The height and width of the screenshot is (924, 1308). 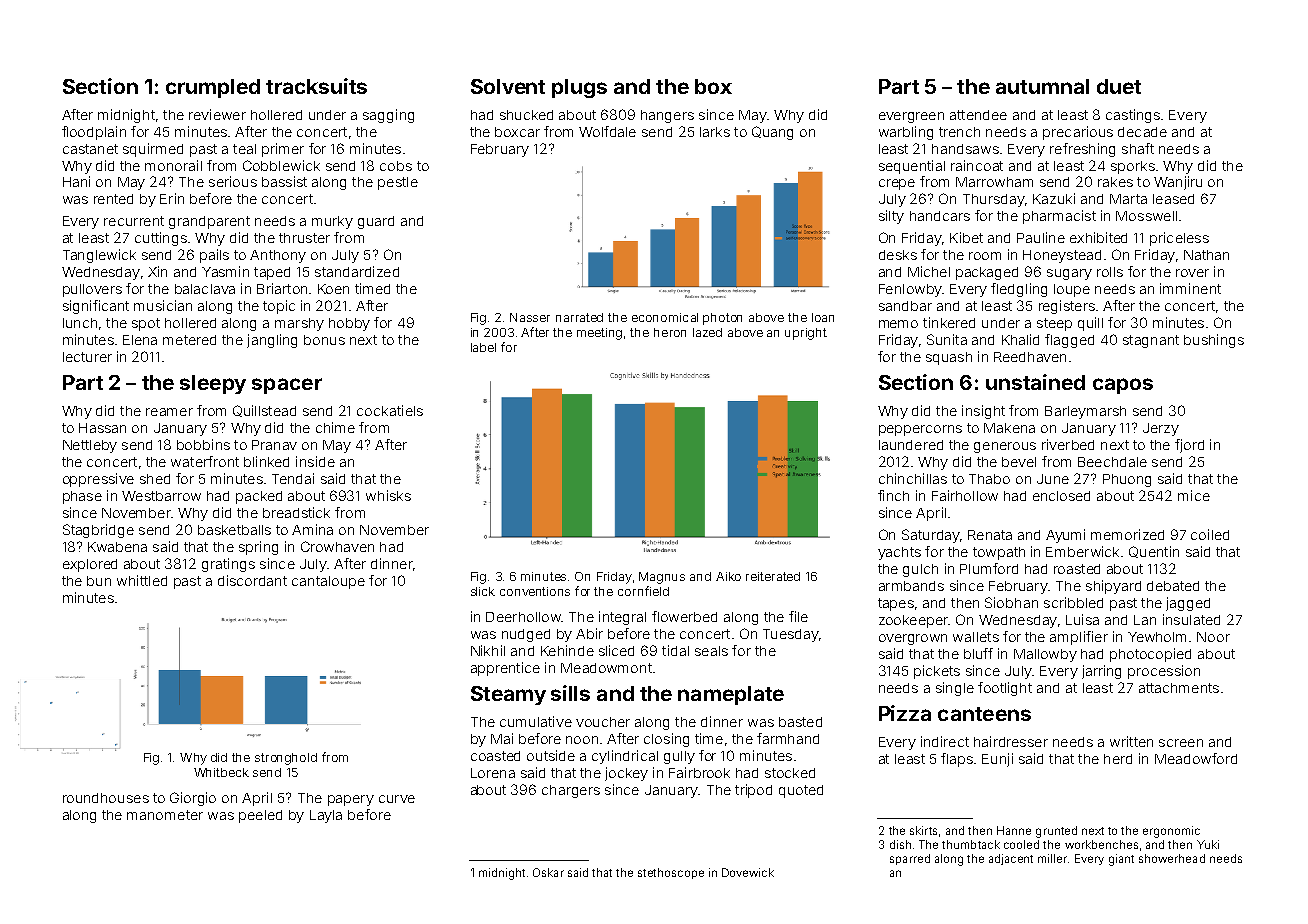 I want to click on economical, so click(x=665, y=317).
